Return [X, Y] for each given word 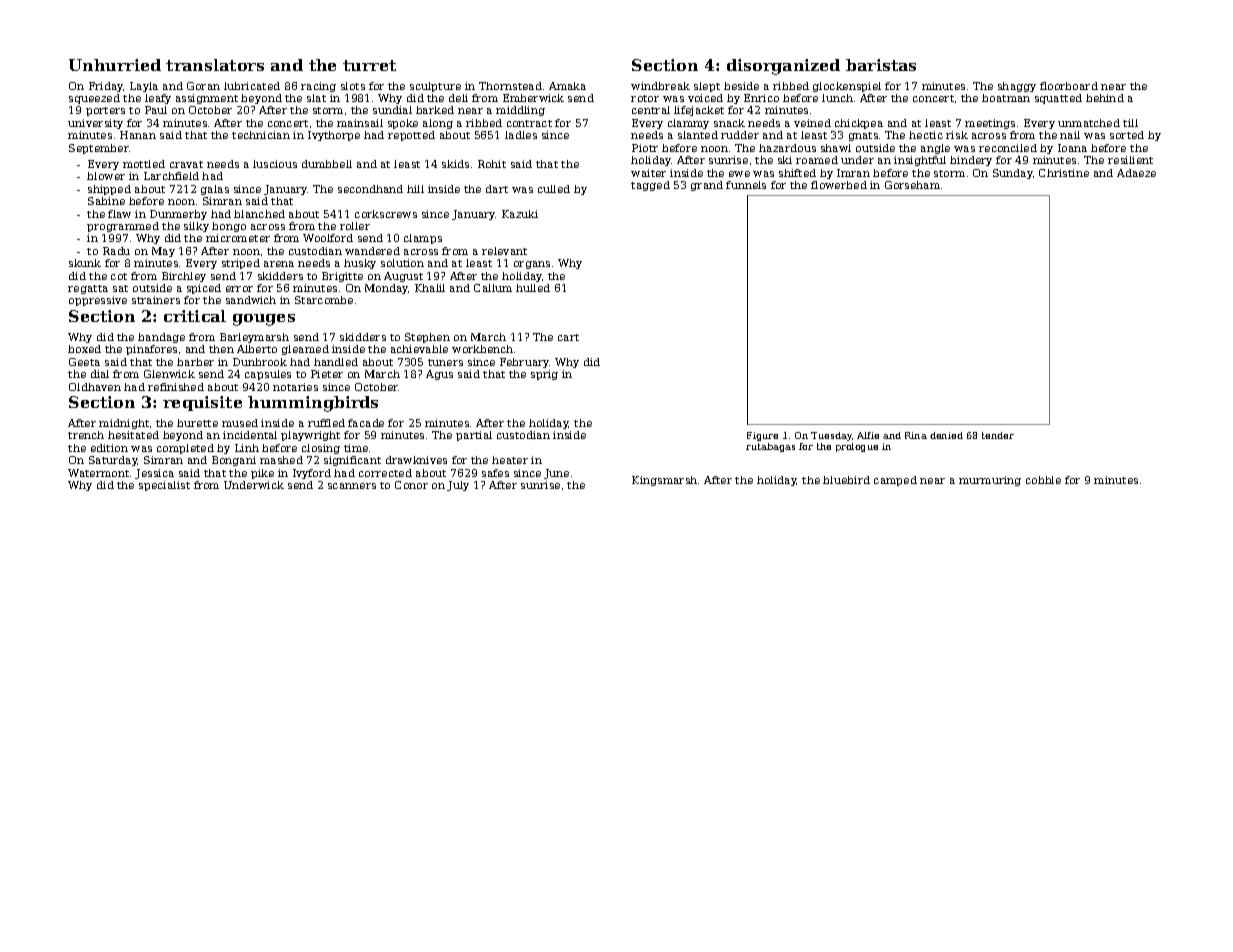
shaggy [1017, 87]
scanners [352, 486]
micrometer [238, 238]
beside [741, 86]
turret [369, 65]
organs [532, 265]
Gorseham [912, 185]
